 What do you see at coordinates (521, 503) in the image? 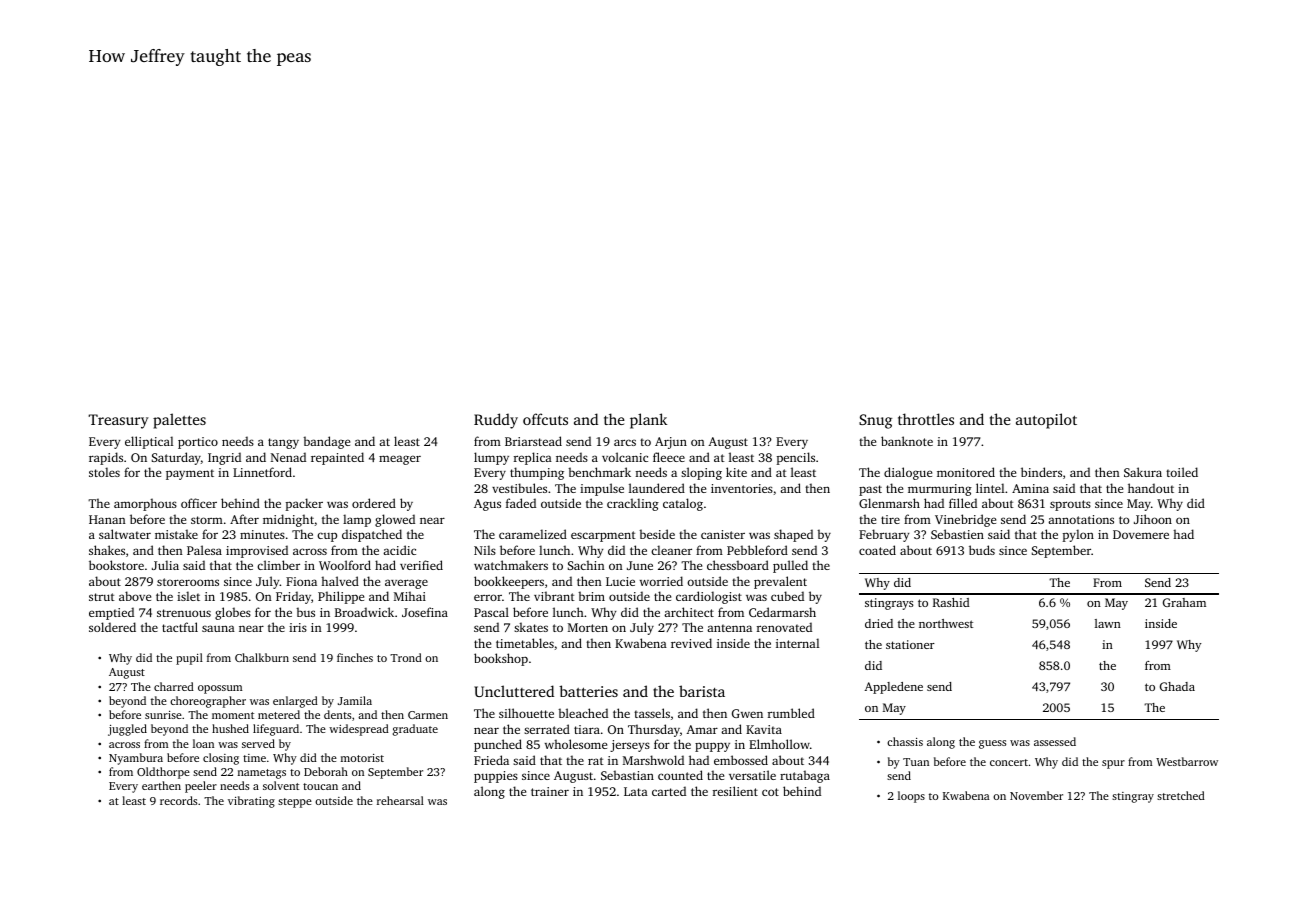
I see `faded` at bounding box center [521, 503].
